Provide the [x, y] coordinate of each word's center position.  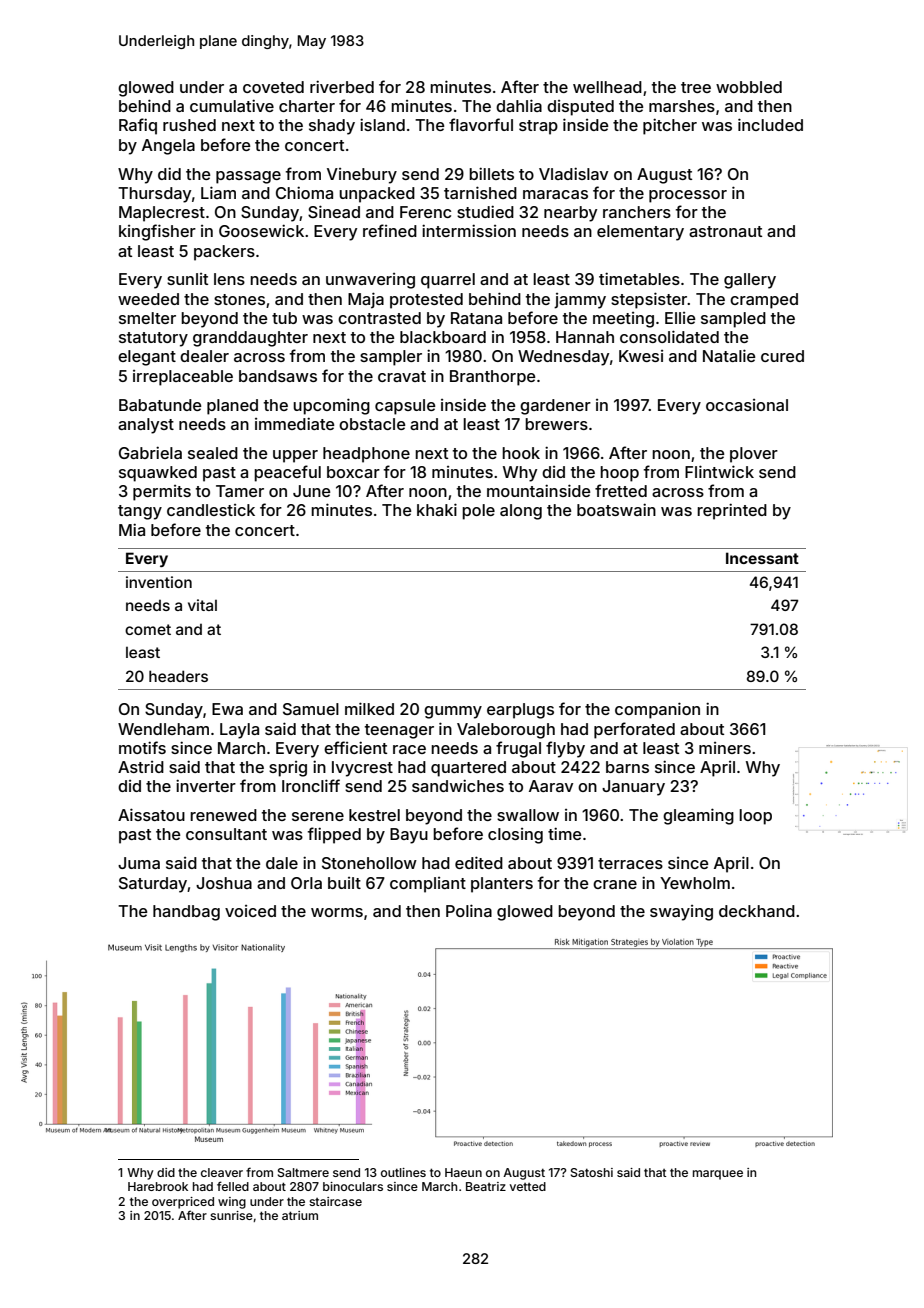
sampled [733, 320]
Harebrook [158, 1186]
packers [224, 253]
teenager [399, 731]
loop [755, 817]
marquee [718, 1175]
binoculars [353, 1186]
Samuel [311, 709]
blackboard [443, 337]
